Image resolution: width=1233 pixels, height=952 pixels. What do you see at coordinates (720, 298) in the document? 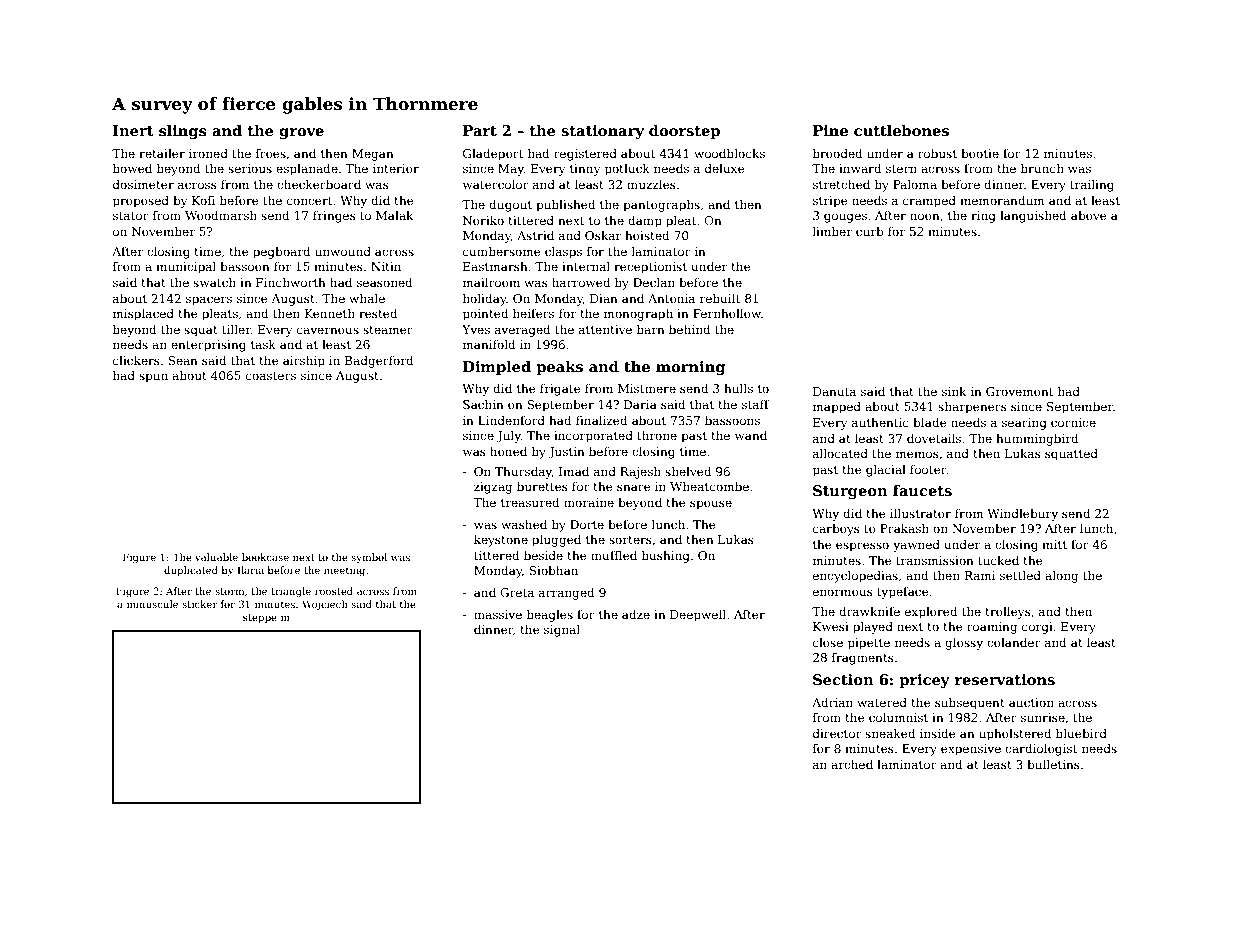
I see `rebuilt` at bounding box center [720, 298].
